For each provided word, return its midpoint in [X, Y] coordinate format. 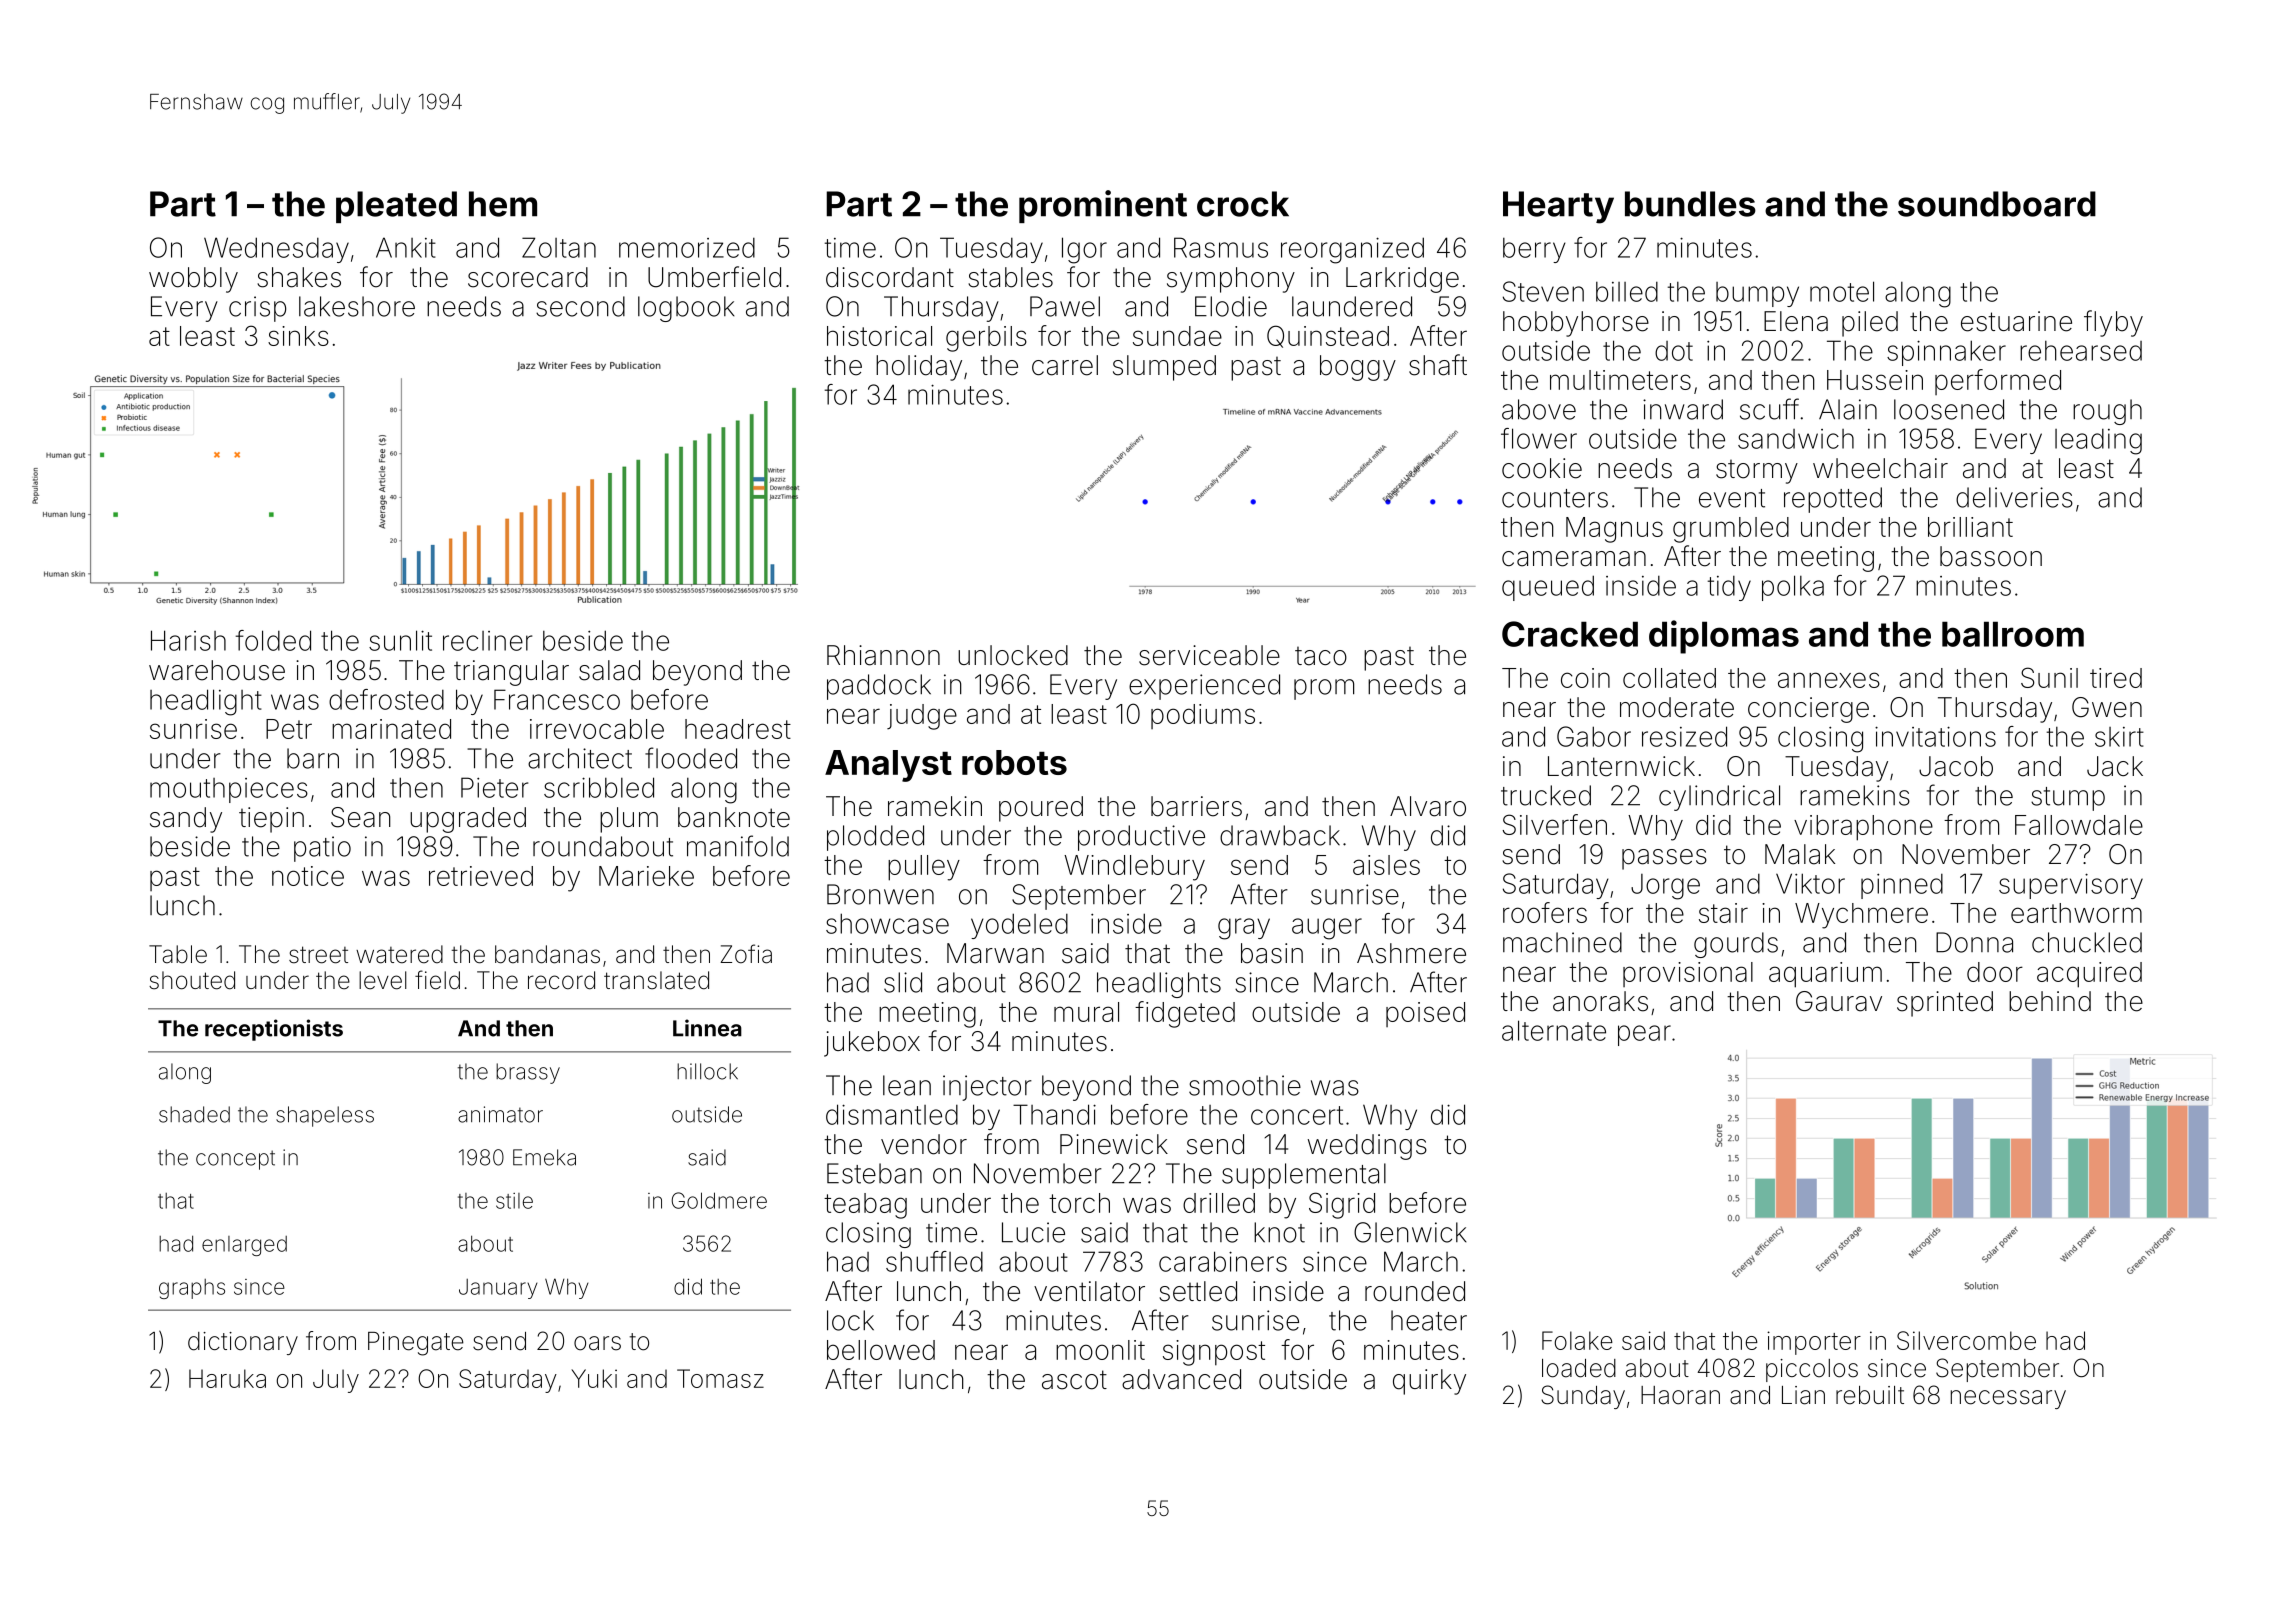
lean [907, 1085]
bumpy [1757, 294]
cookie [1542, 468]
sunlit [400, 640]
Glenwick [1410, 1232]
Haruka [227, 1378]
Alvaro [1428, 806]
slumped [1164, 368]
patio [322, 849]
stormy [1757, 472]
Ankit [406, 247]
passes [1664, 859]
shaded [194, 1114]
